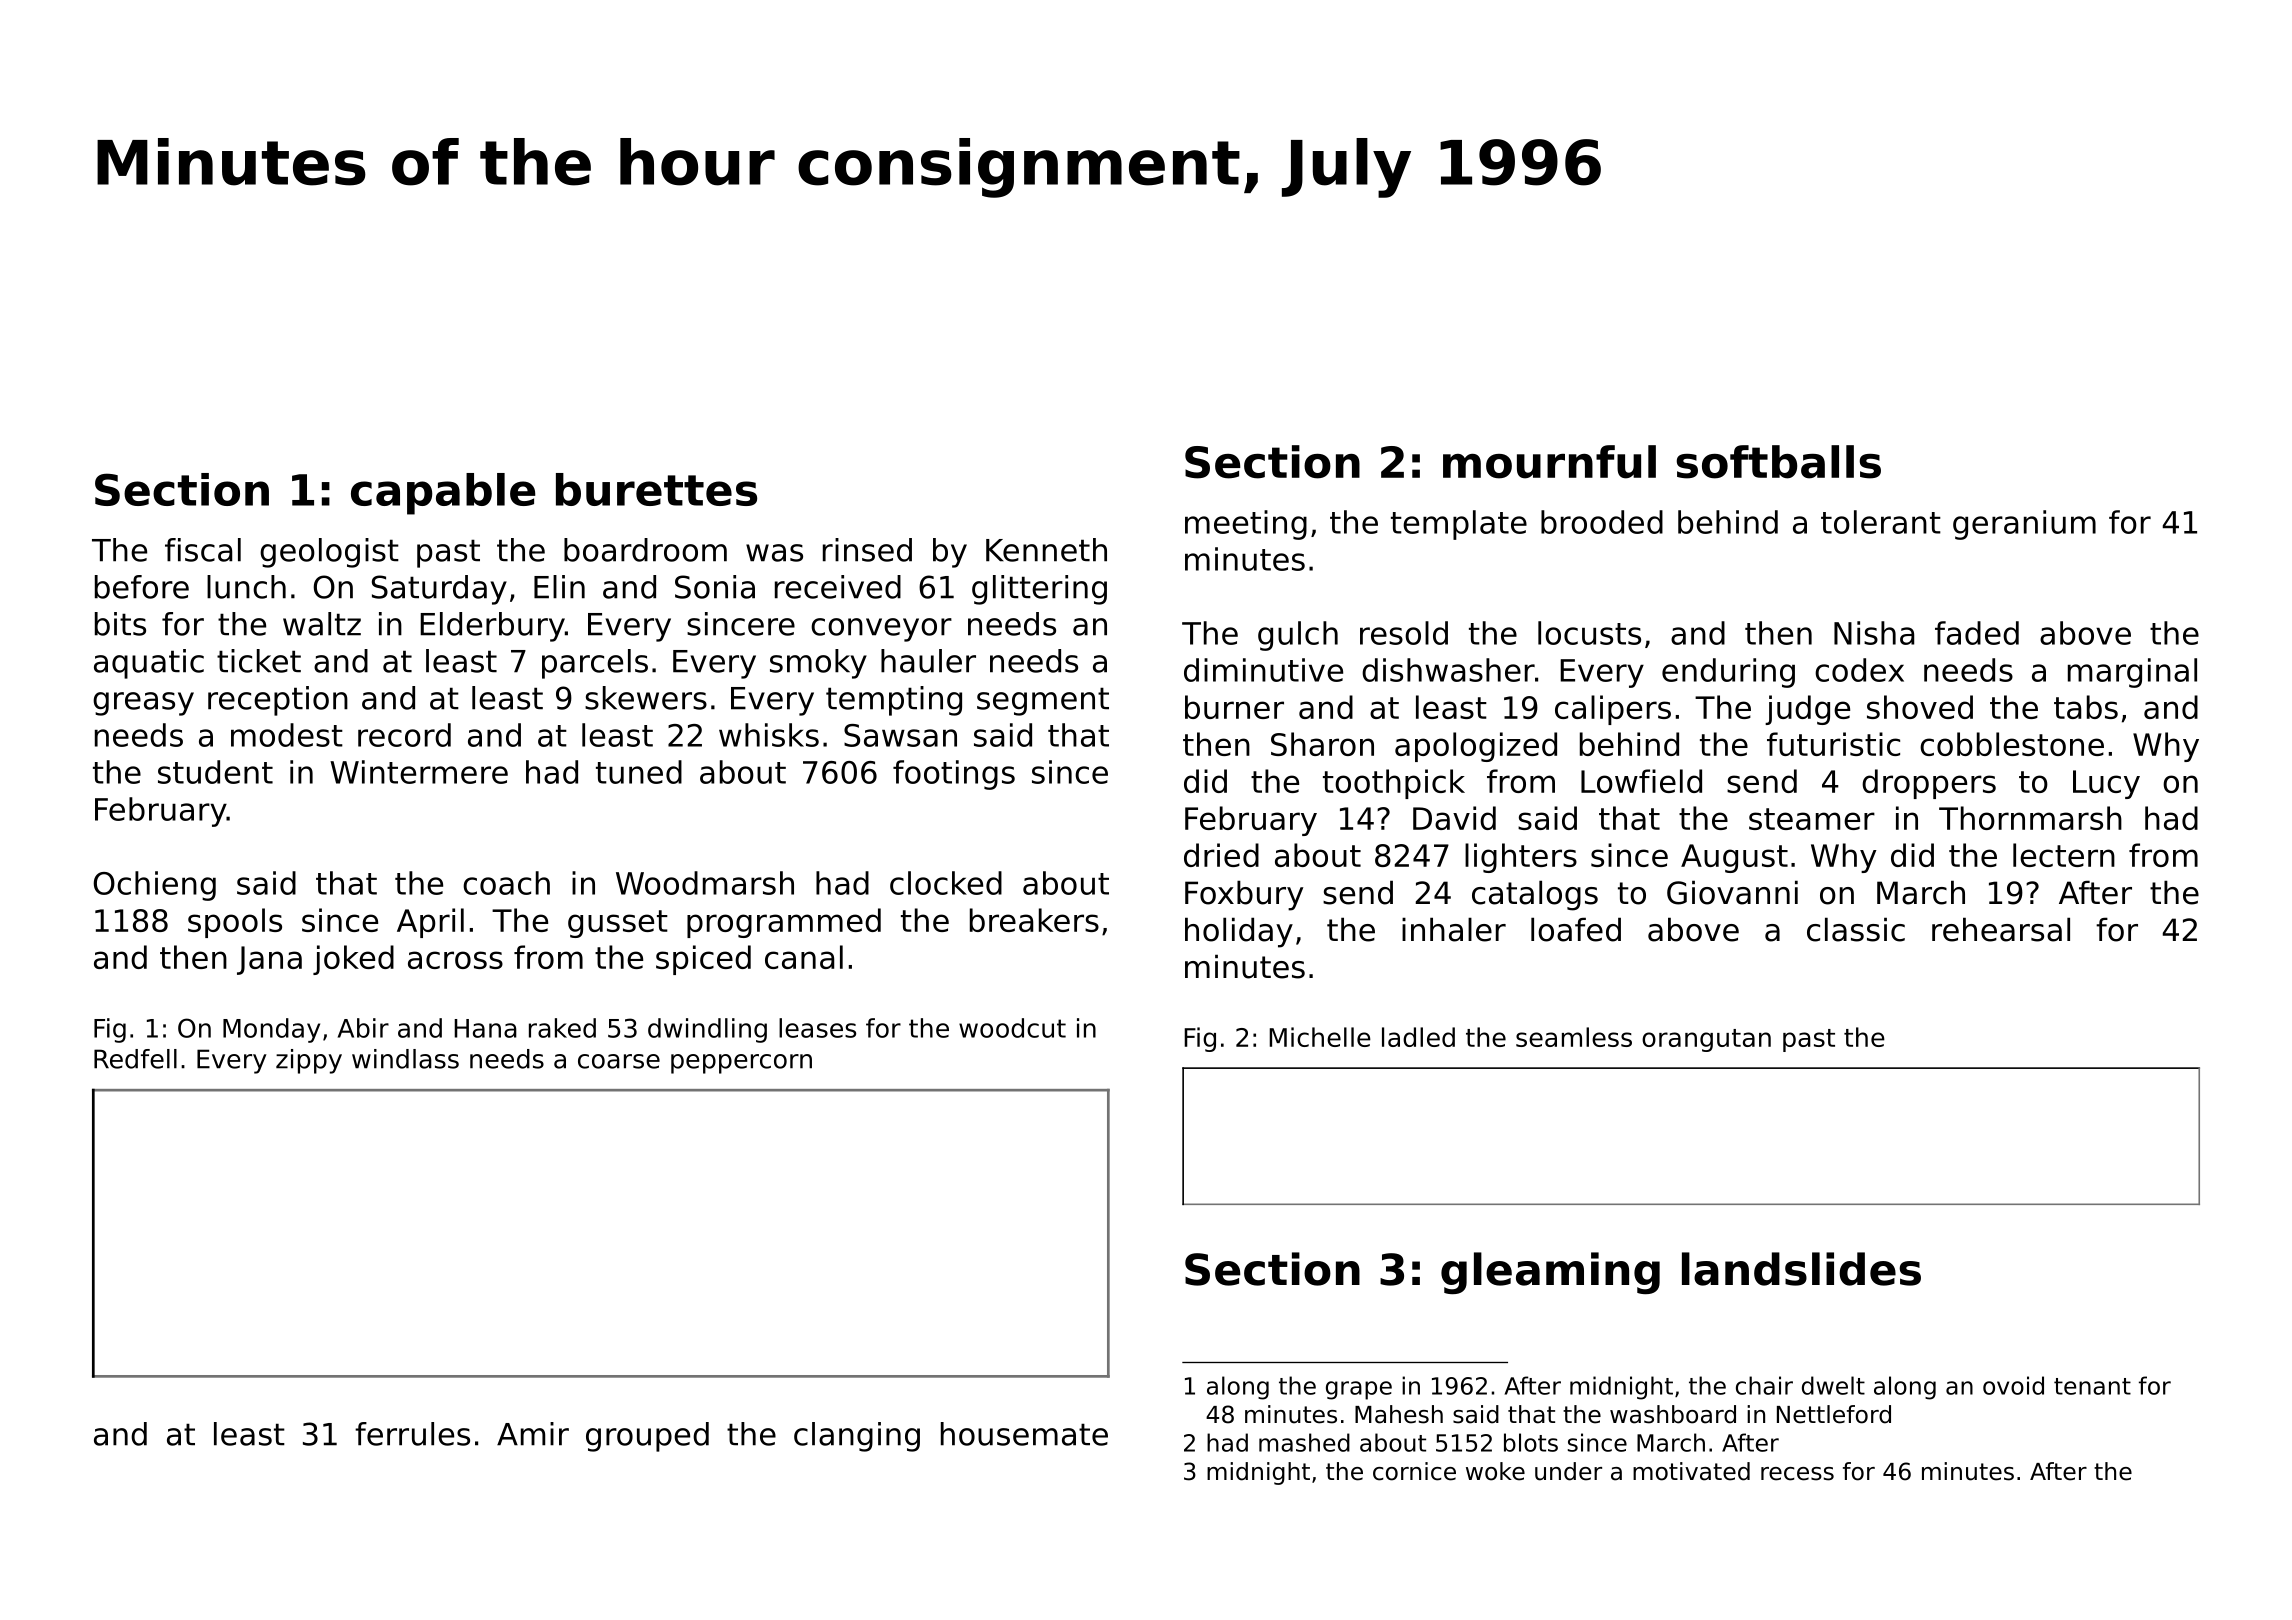 This screenshot has width=2292, height=1620. Describe the element at coordinates (1602, 522) in the screenshot. I see `brooded` at that location.
